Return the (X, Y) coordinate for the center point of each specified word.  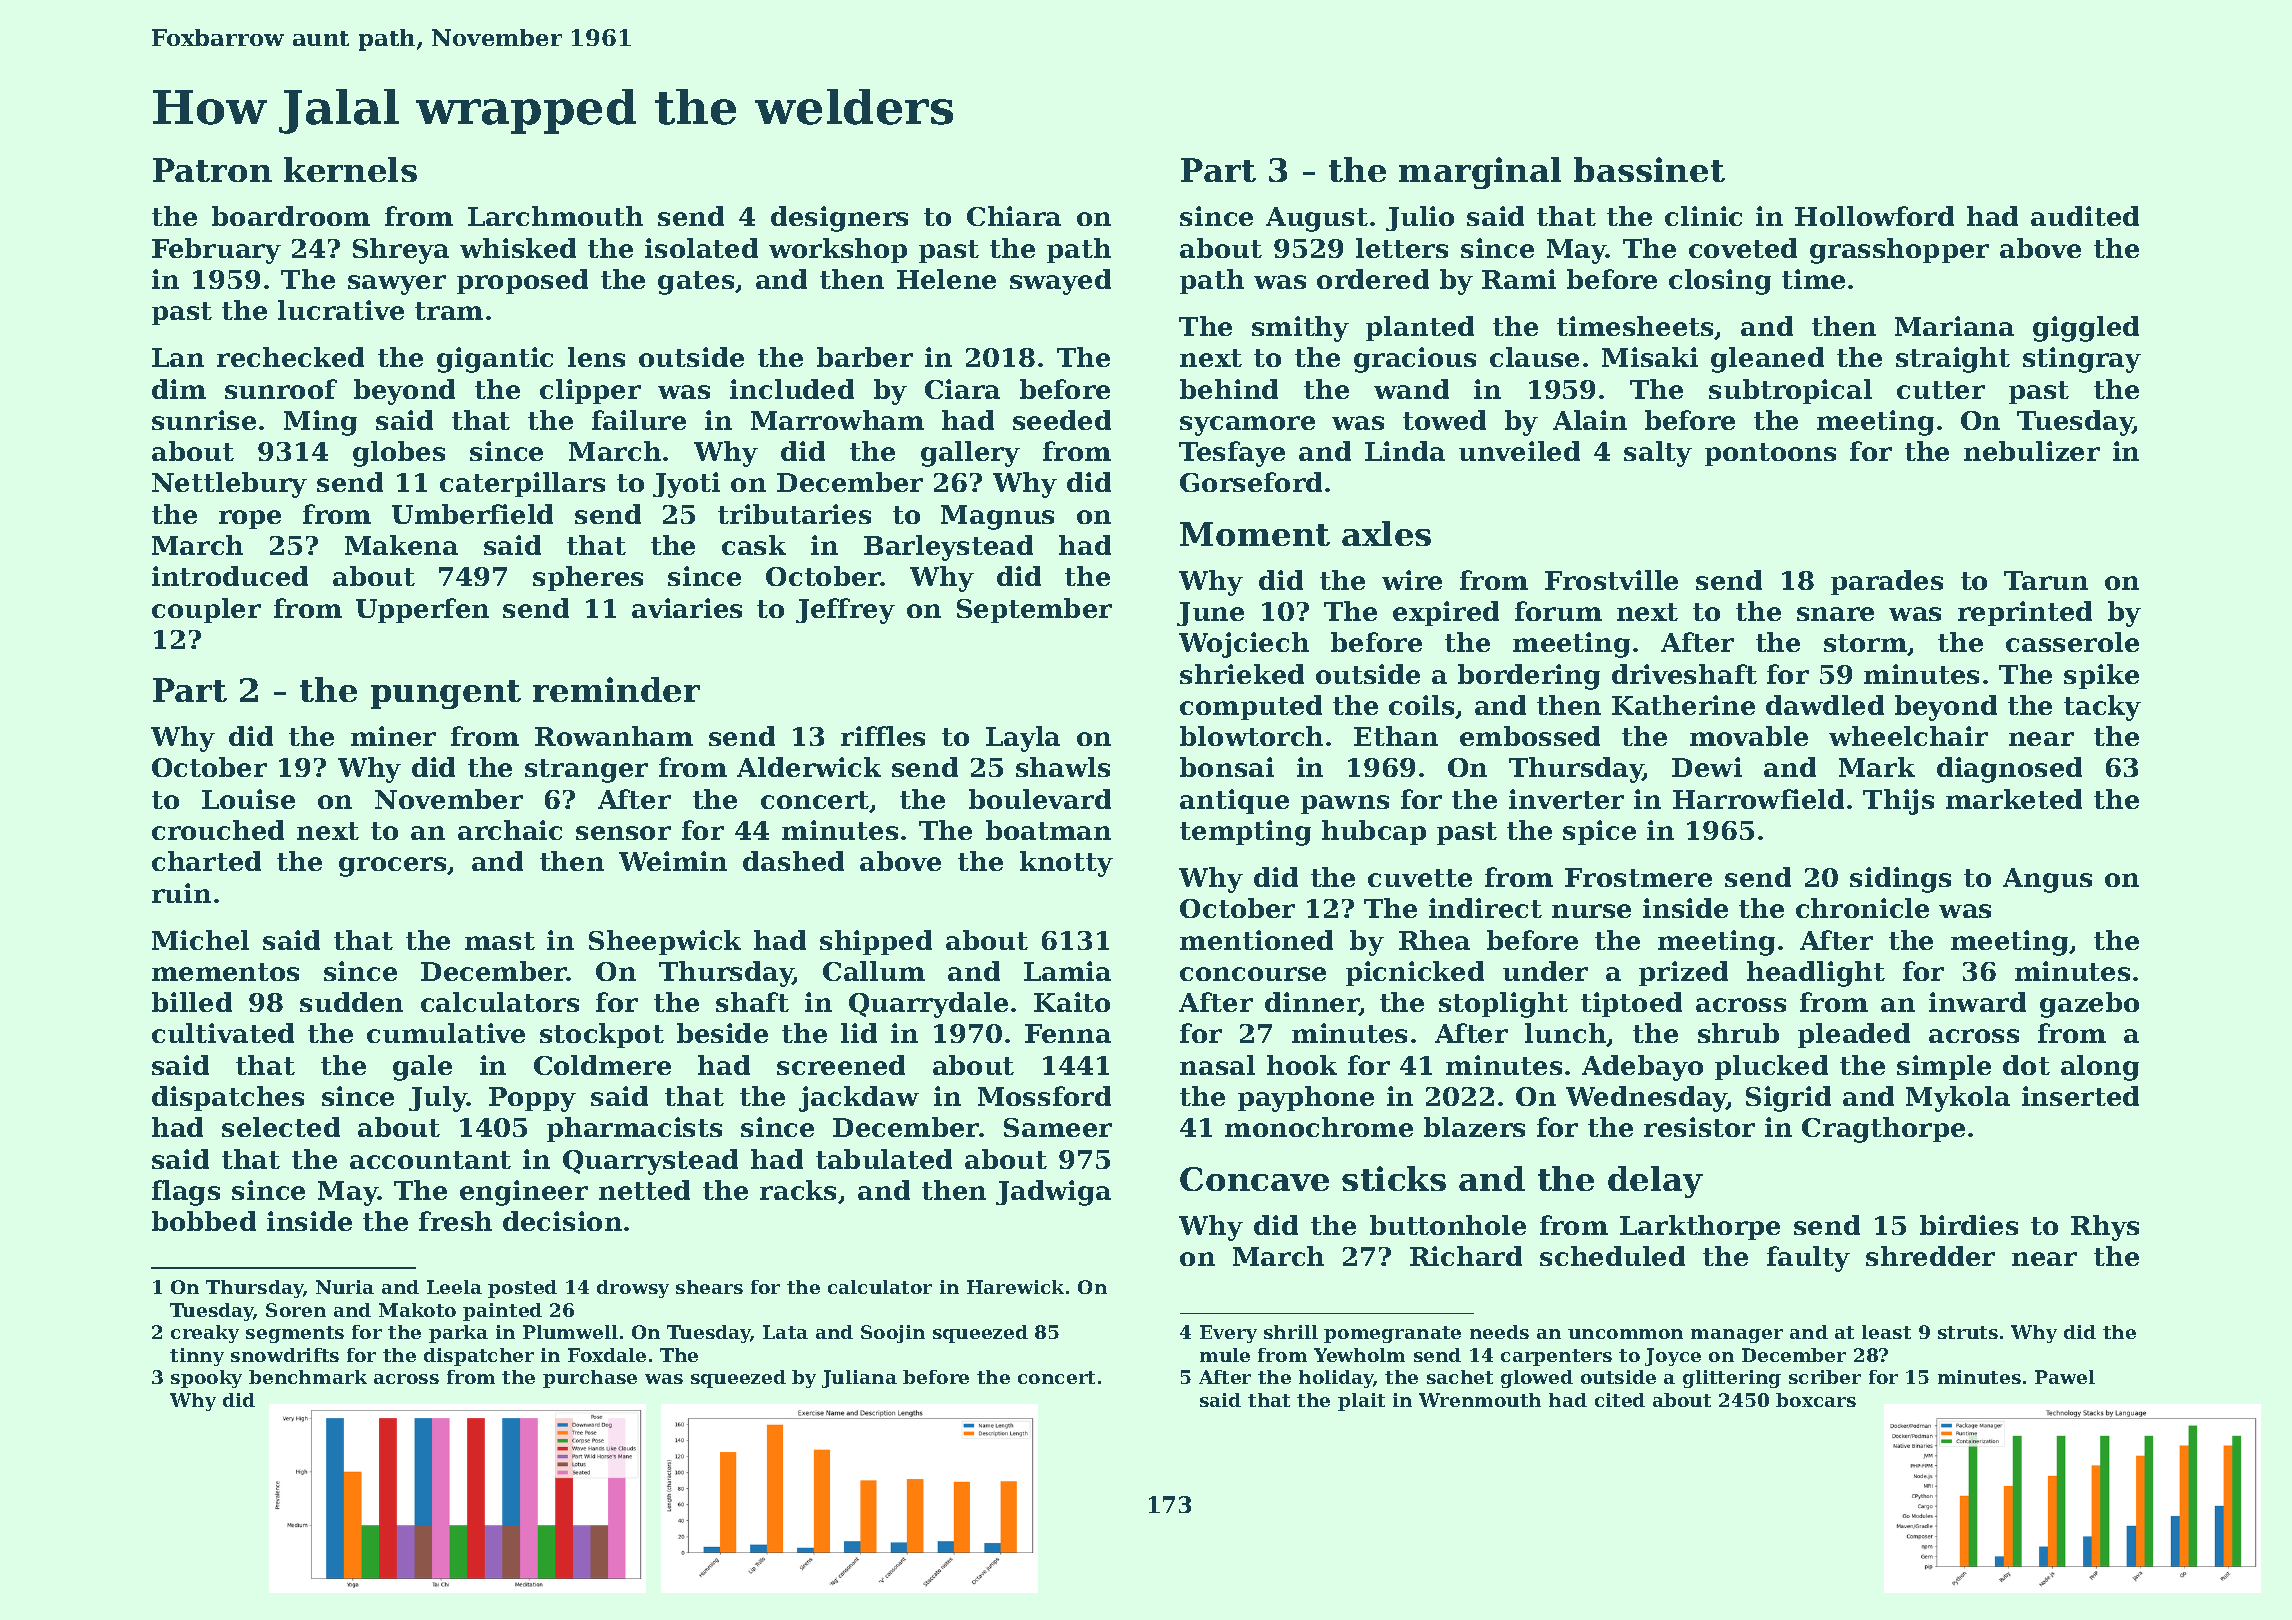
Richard (1466, 1256)
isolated (701, 248)
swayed (1060, 282)
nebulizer (2032, 451)
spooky (206, 1379)
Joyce (1673, 1357)
